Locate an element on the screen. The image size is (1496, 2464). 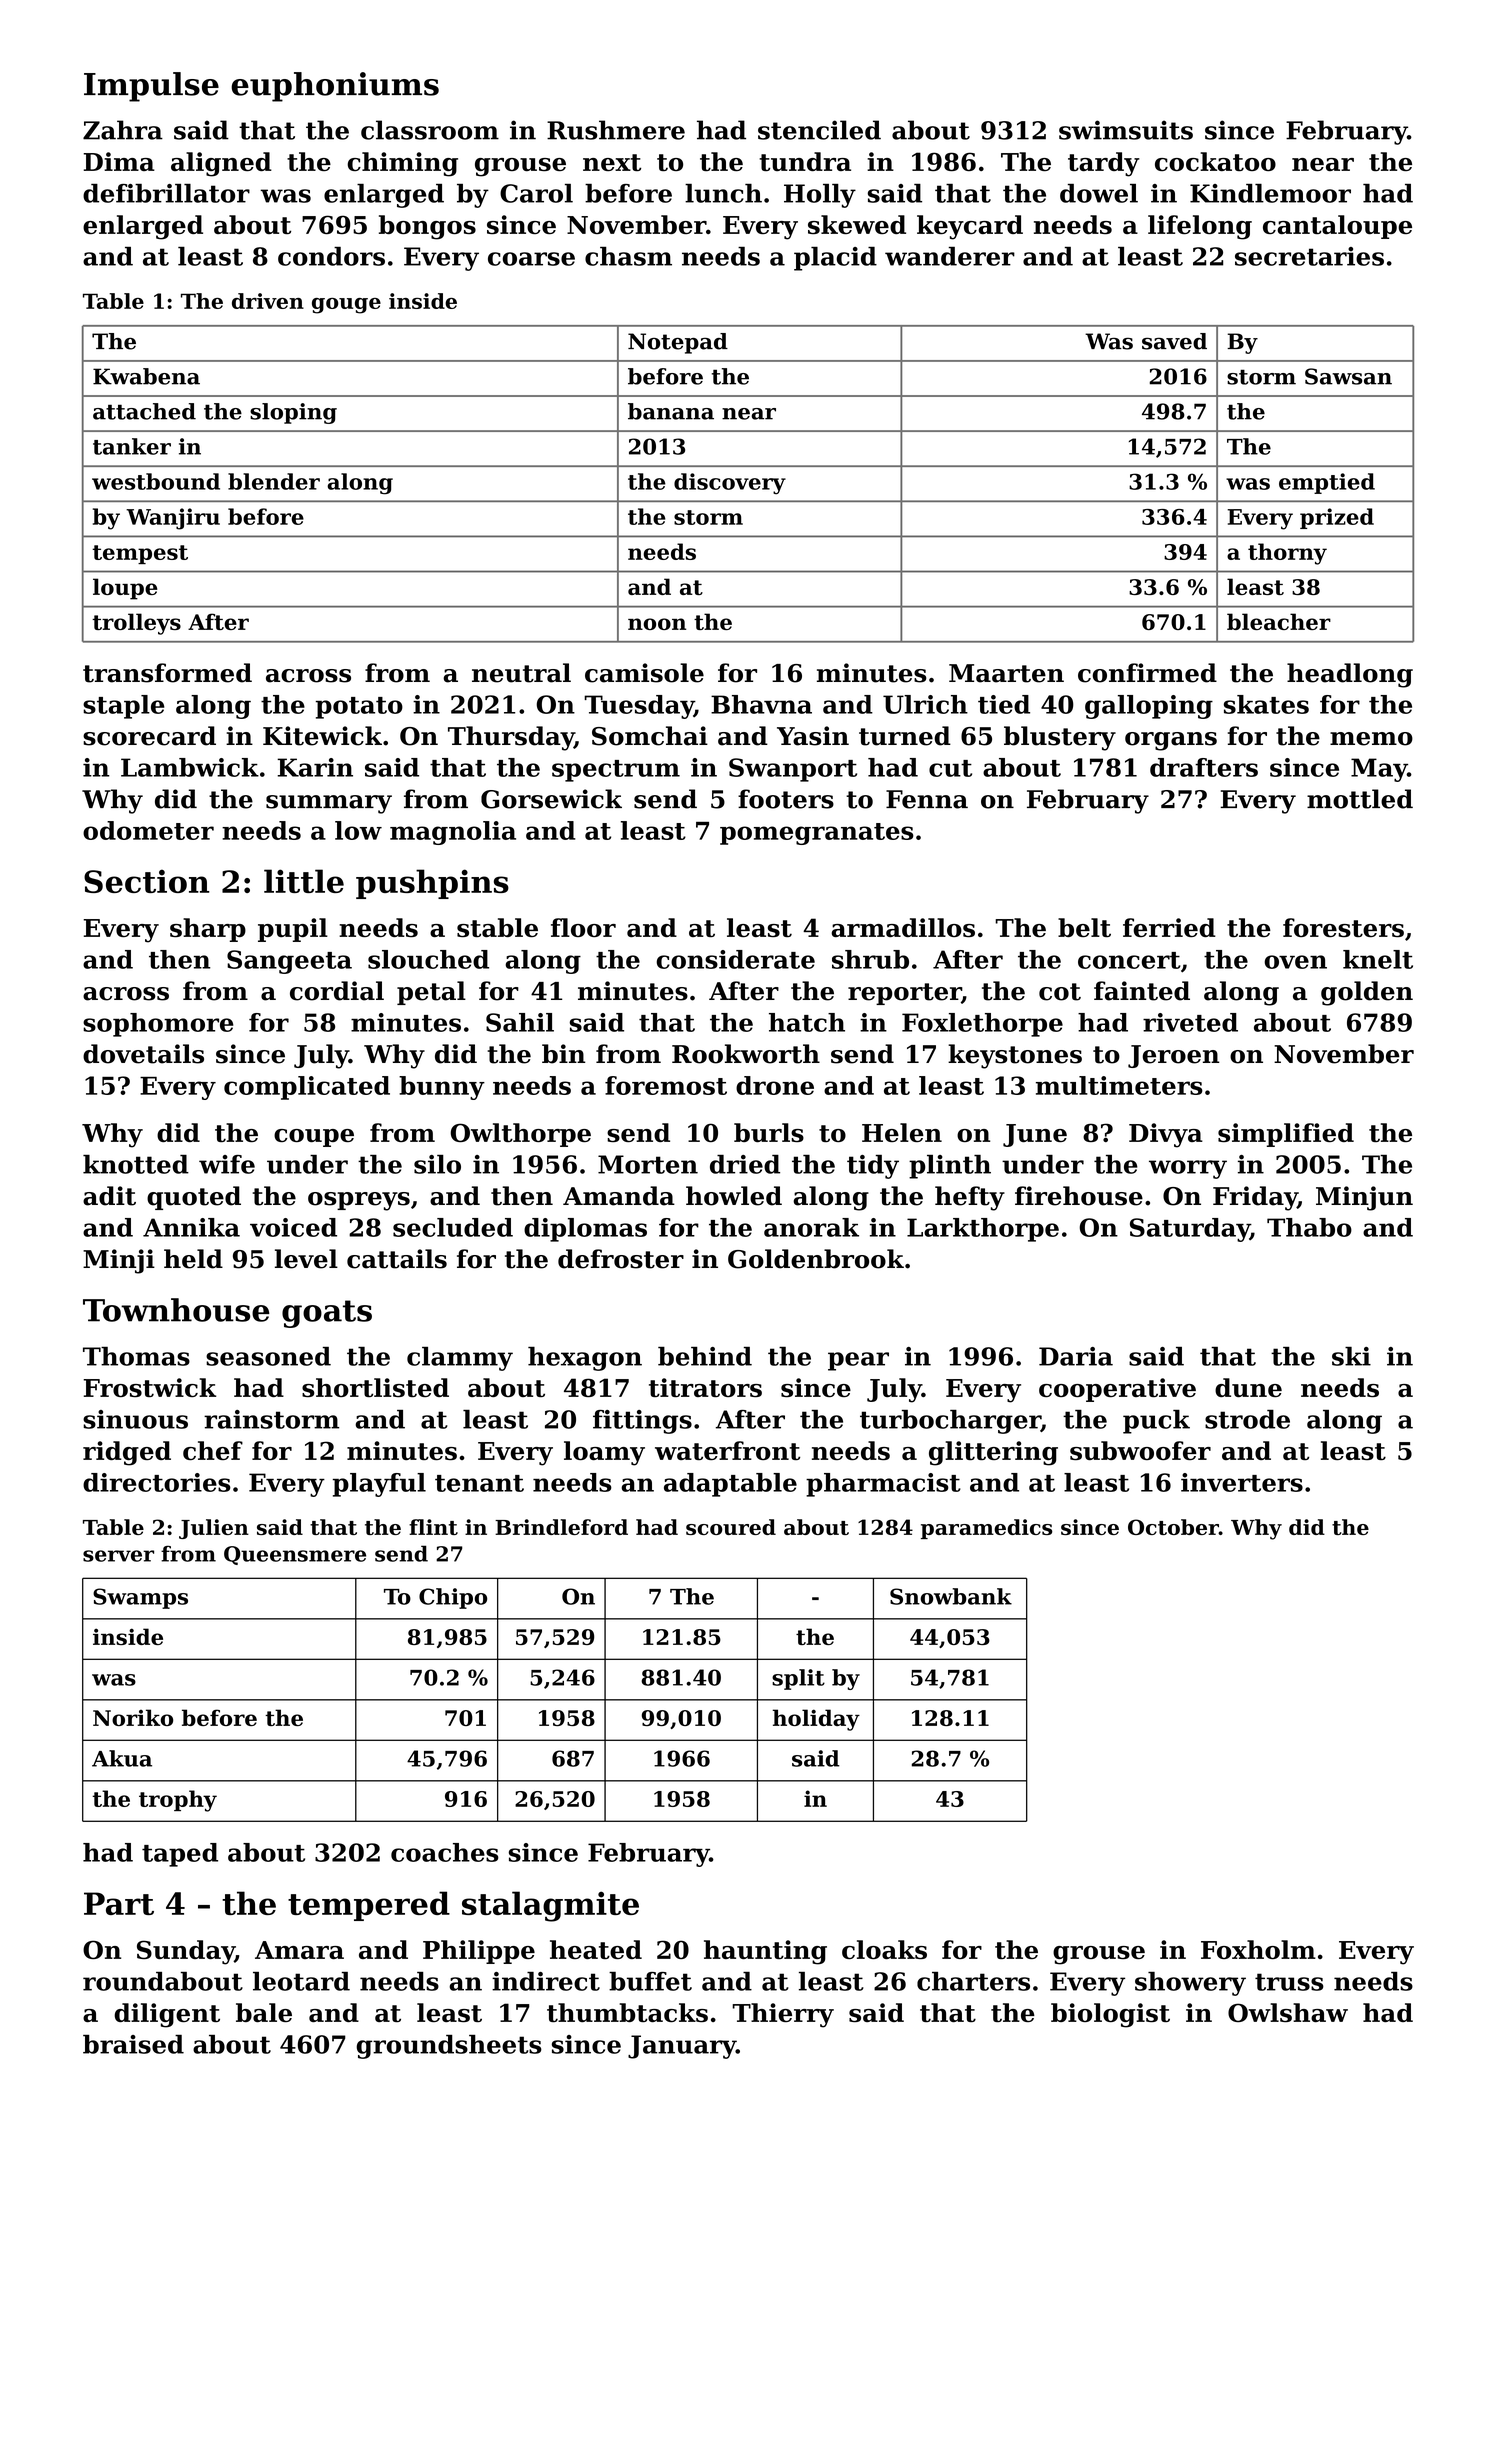
Chipo is located at coordinates (453, 1598).
